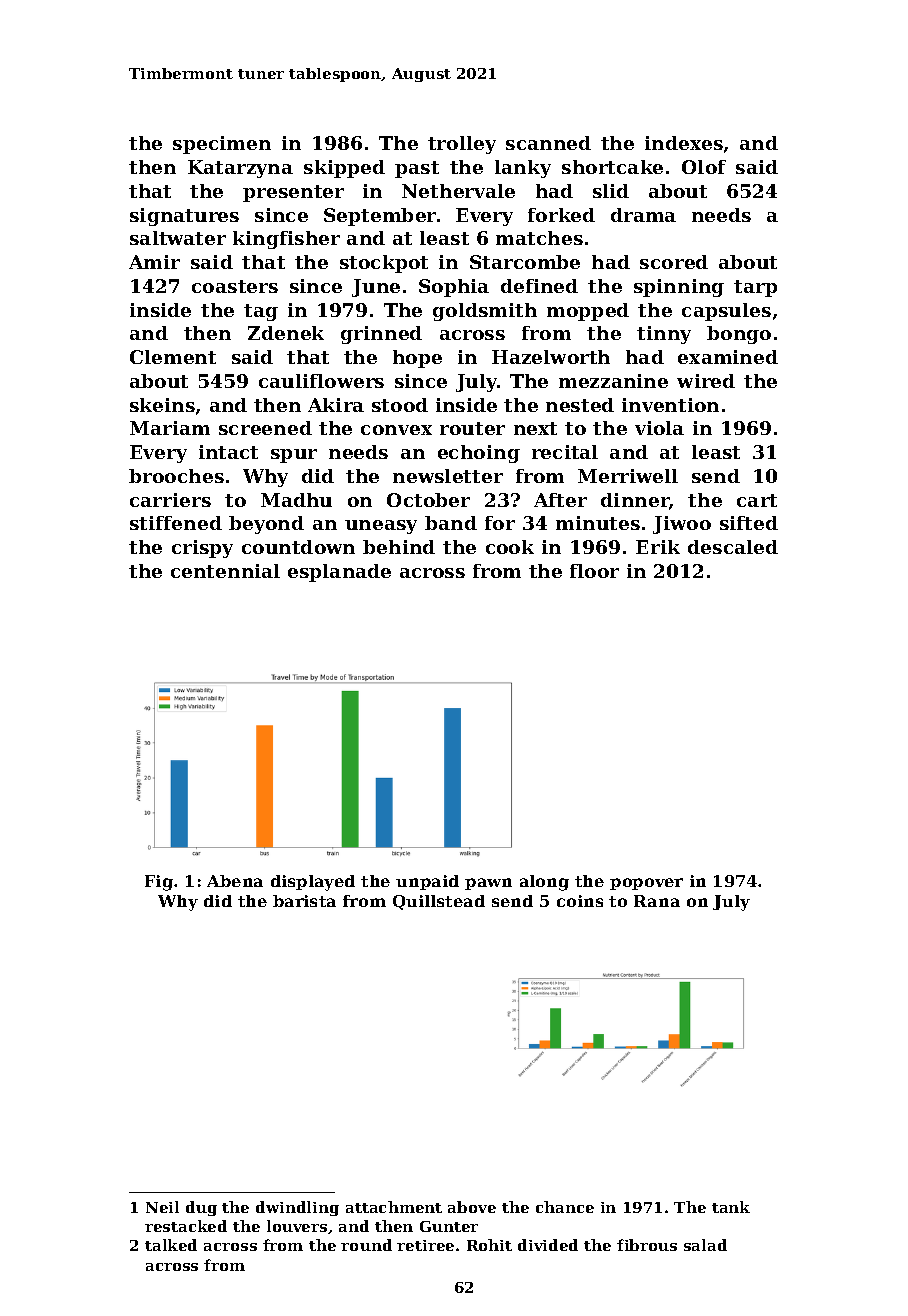  I want to click on centennial, so click(225, 571).
